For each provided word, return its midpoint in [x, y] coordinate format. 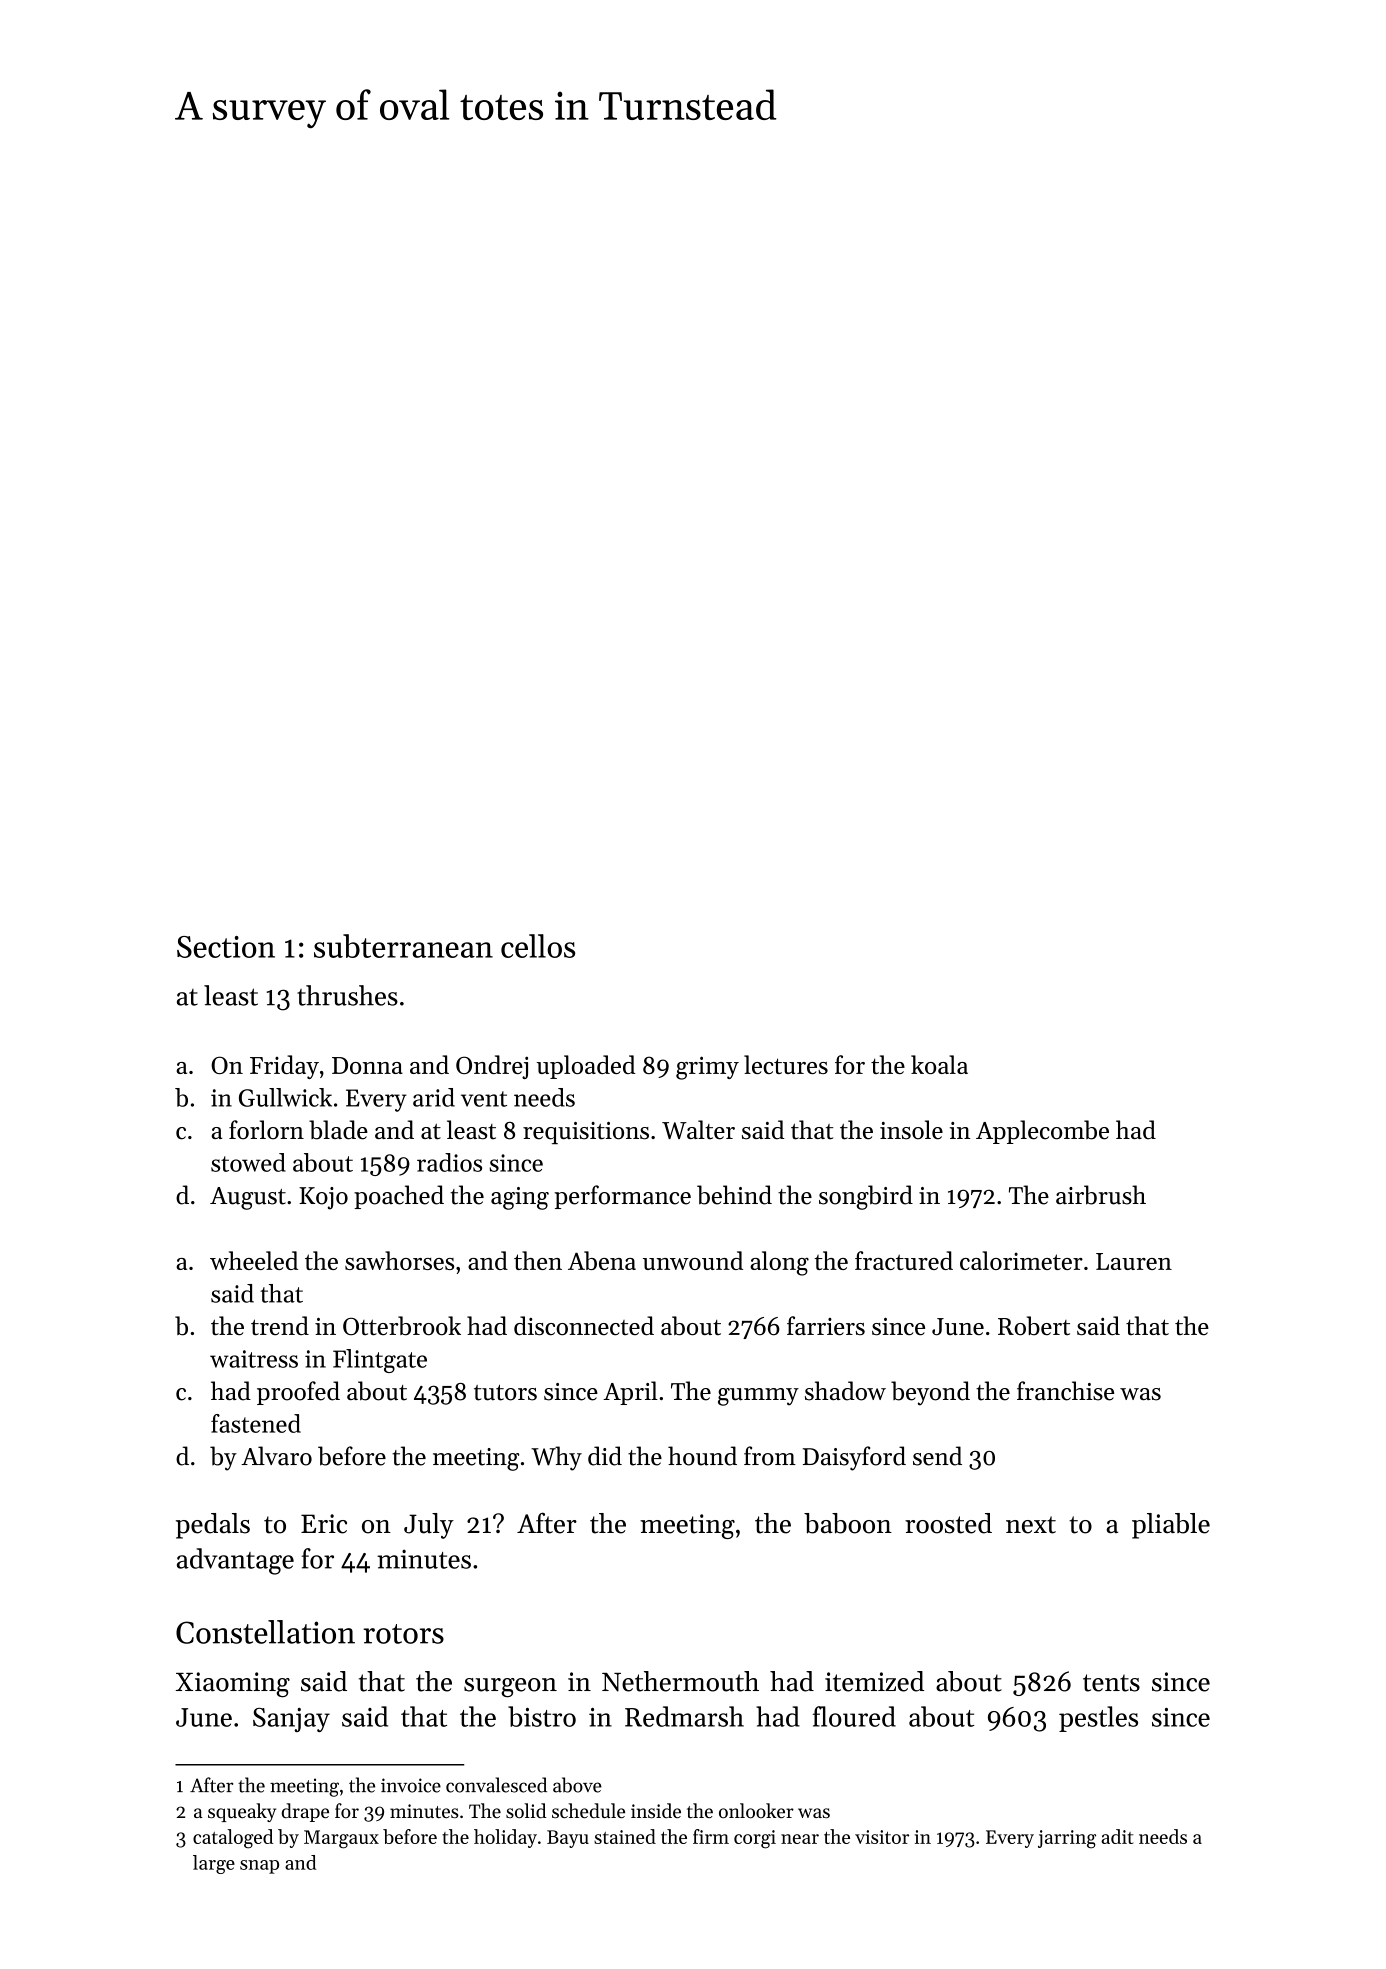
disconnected [584, 1326]
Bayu [568, 1839]
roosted [948, 1523]
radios [449, 1162]
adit [1117, 1836]
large [214, 1864]
